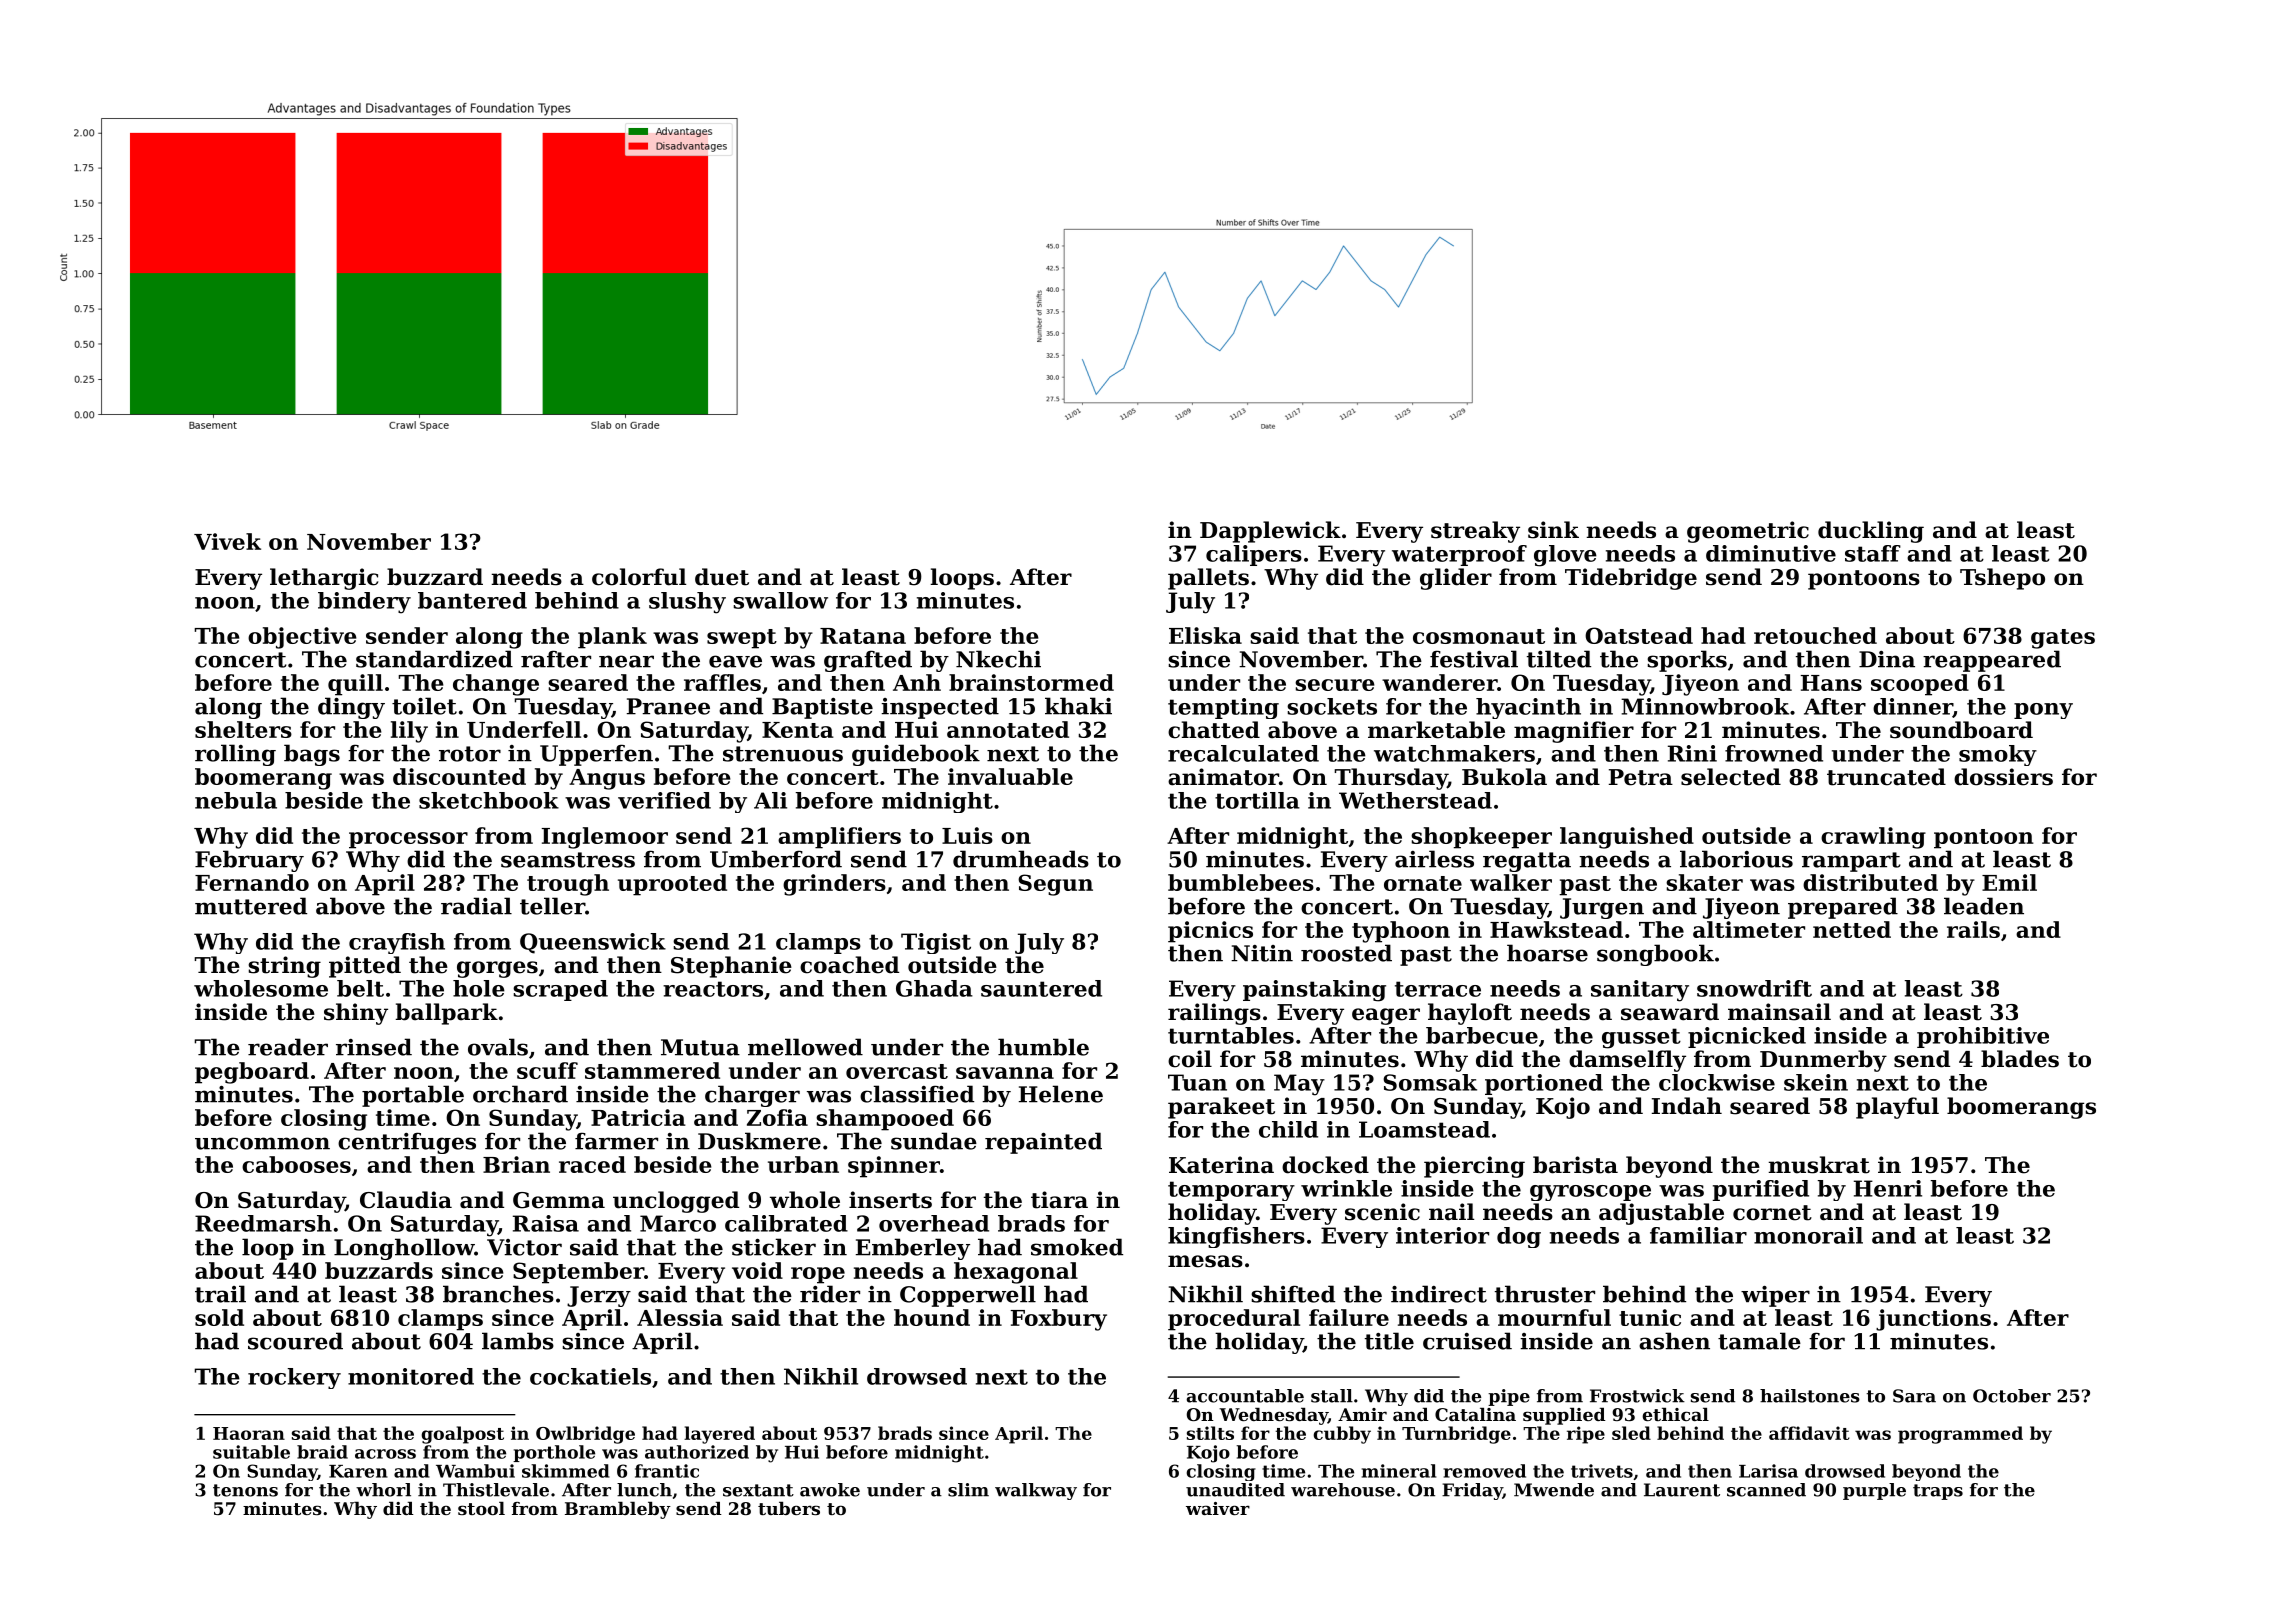 The image size is (2292, 1620). What do you see at coordinates (1270, 532) in the page?
I see `Dapplewick` at bounding box center [1270, 532].
